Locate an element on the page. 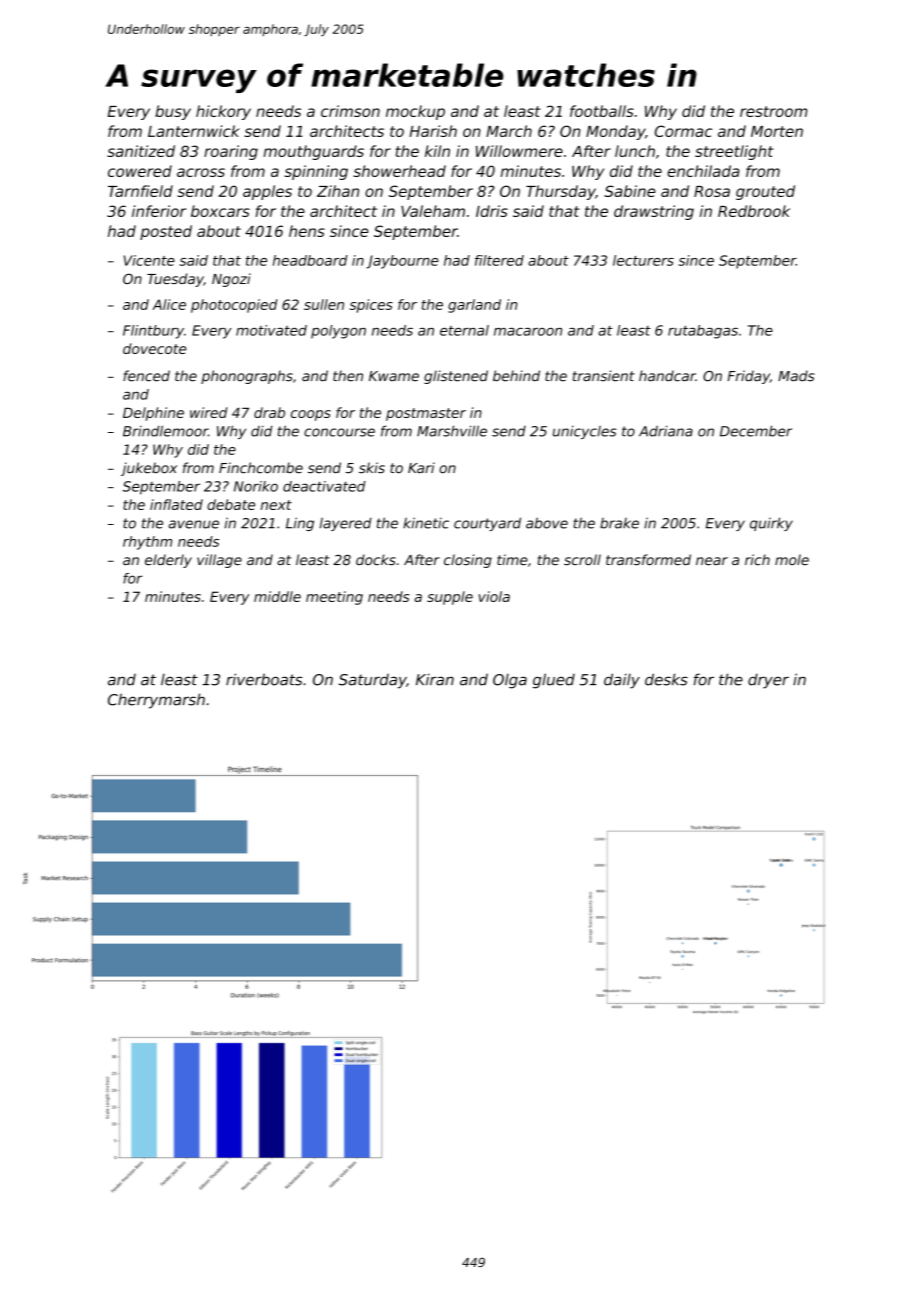 The image size is (924, 1308). Mads is located at coordinates (796, 376).
